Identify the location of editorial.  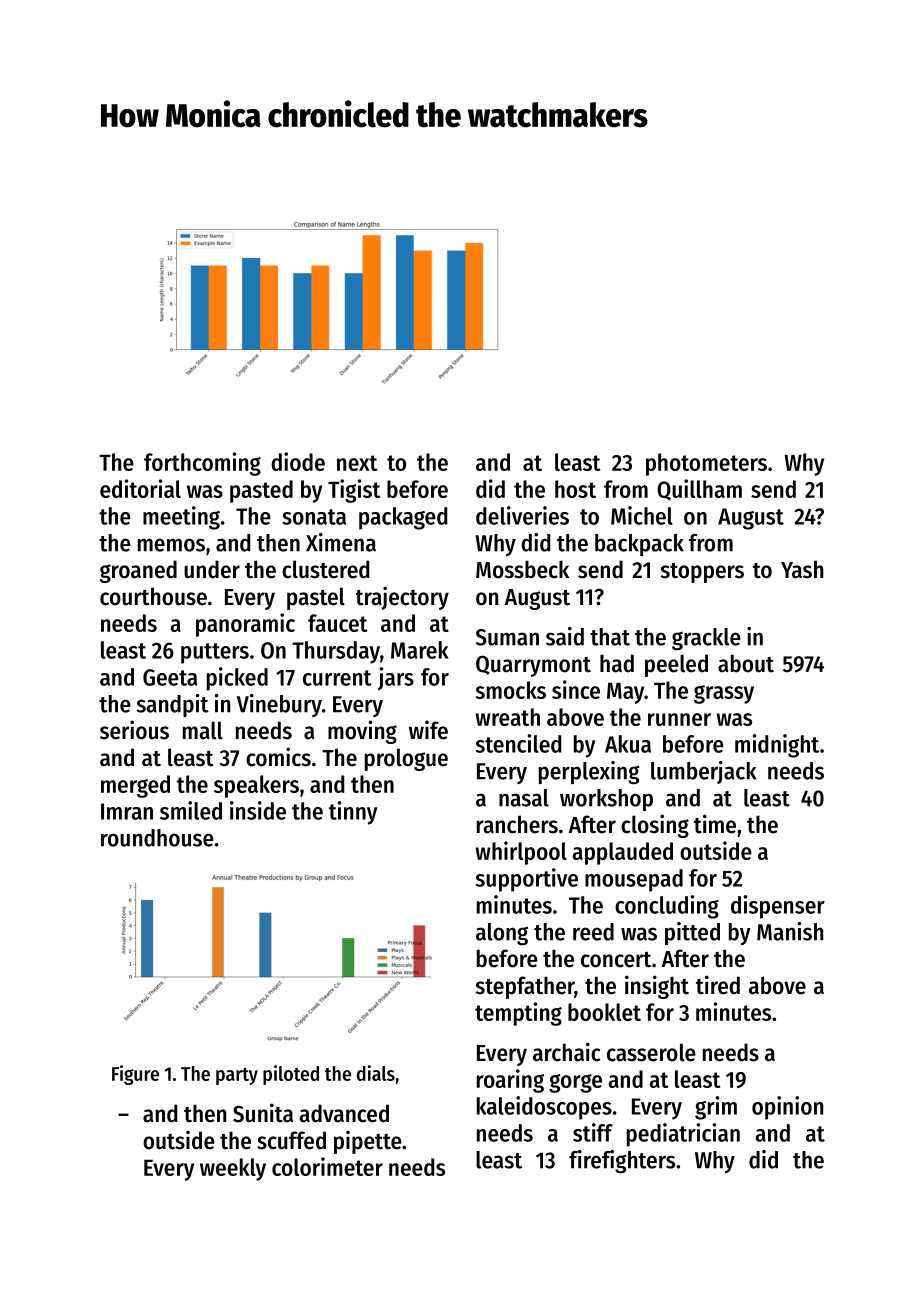
(140, 488).
